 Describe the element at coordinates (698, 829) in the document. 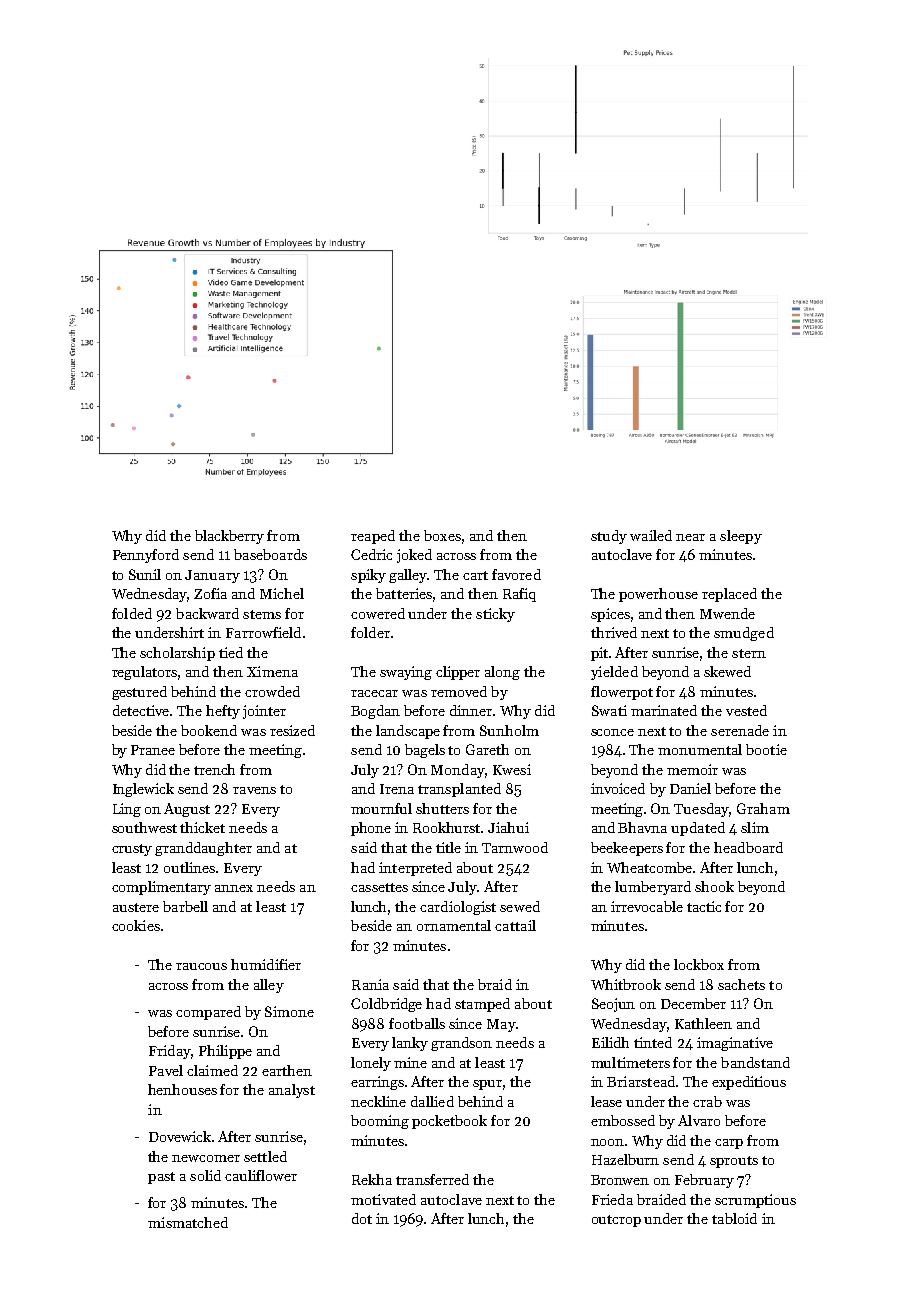

I see `updated` at that location.
